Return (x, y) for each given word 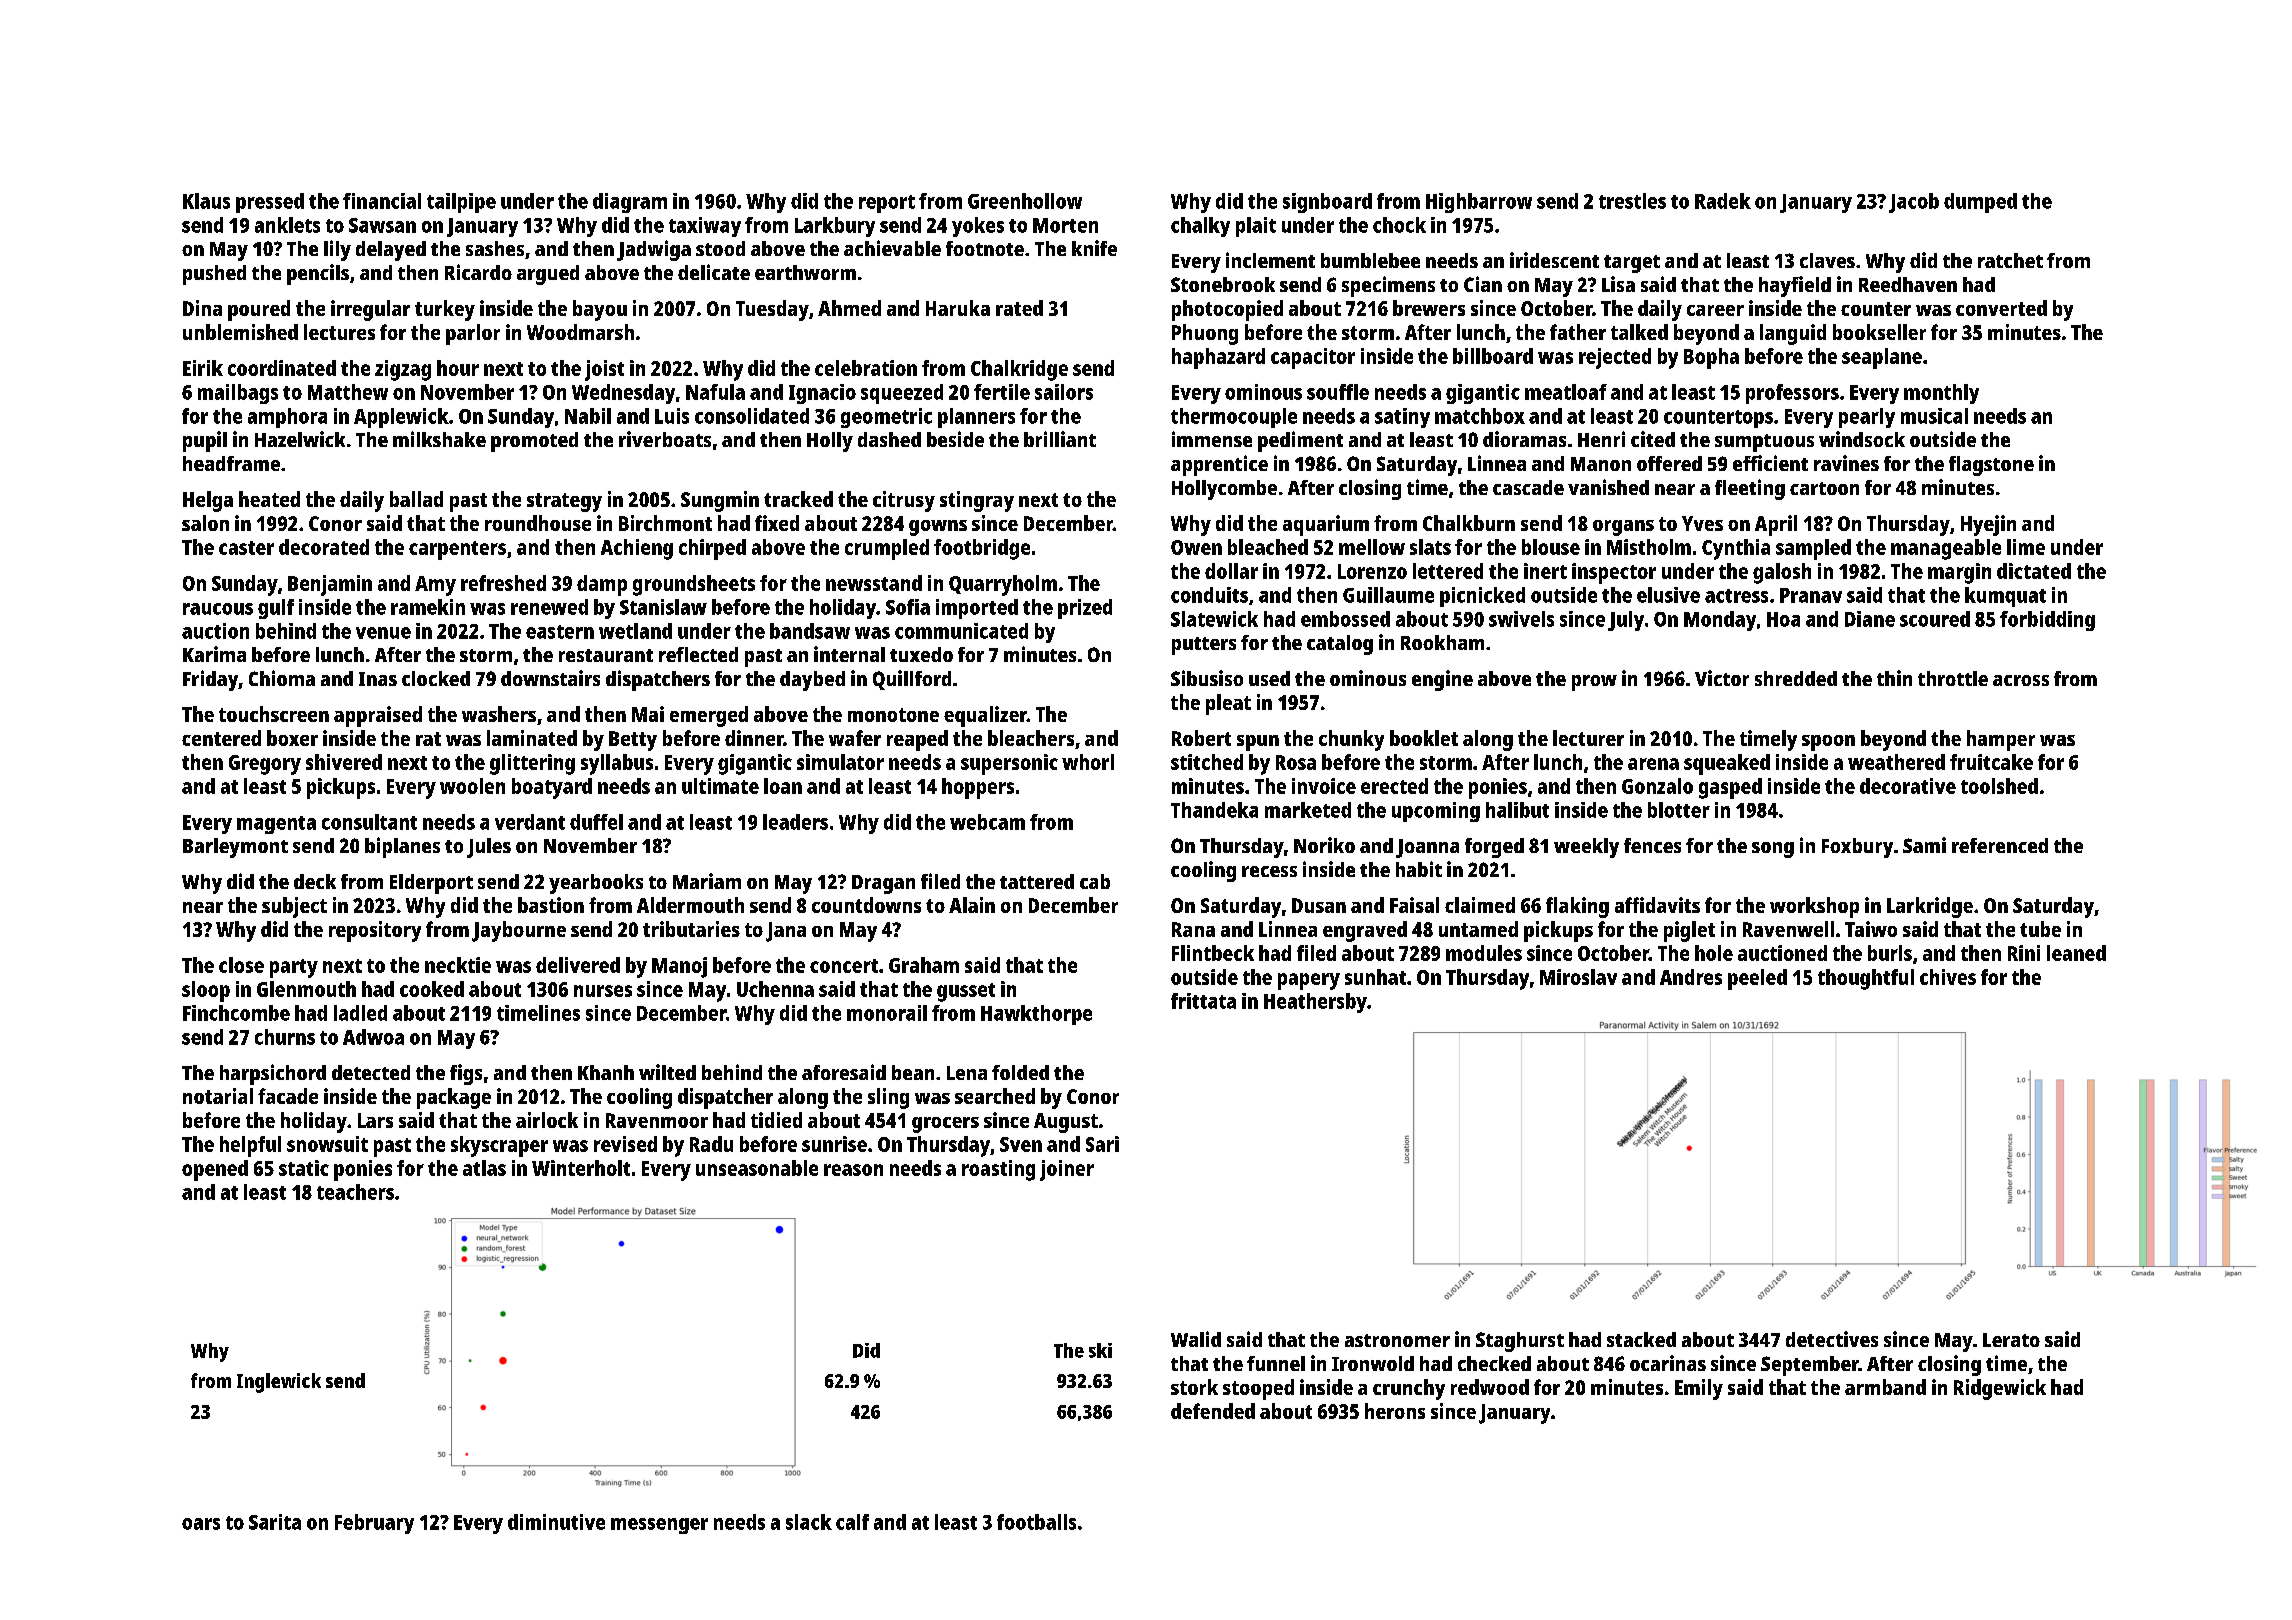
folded (1020, 1072)
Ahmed (849, 308)
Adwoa (373, 1037)
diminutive (556, 1522)
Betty (633, 741)
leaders (795, 822)
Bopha (1711, 358)
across (2021, 680)
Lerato (2011, 1340)
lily (337, 250)
